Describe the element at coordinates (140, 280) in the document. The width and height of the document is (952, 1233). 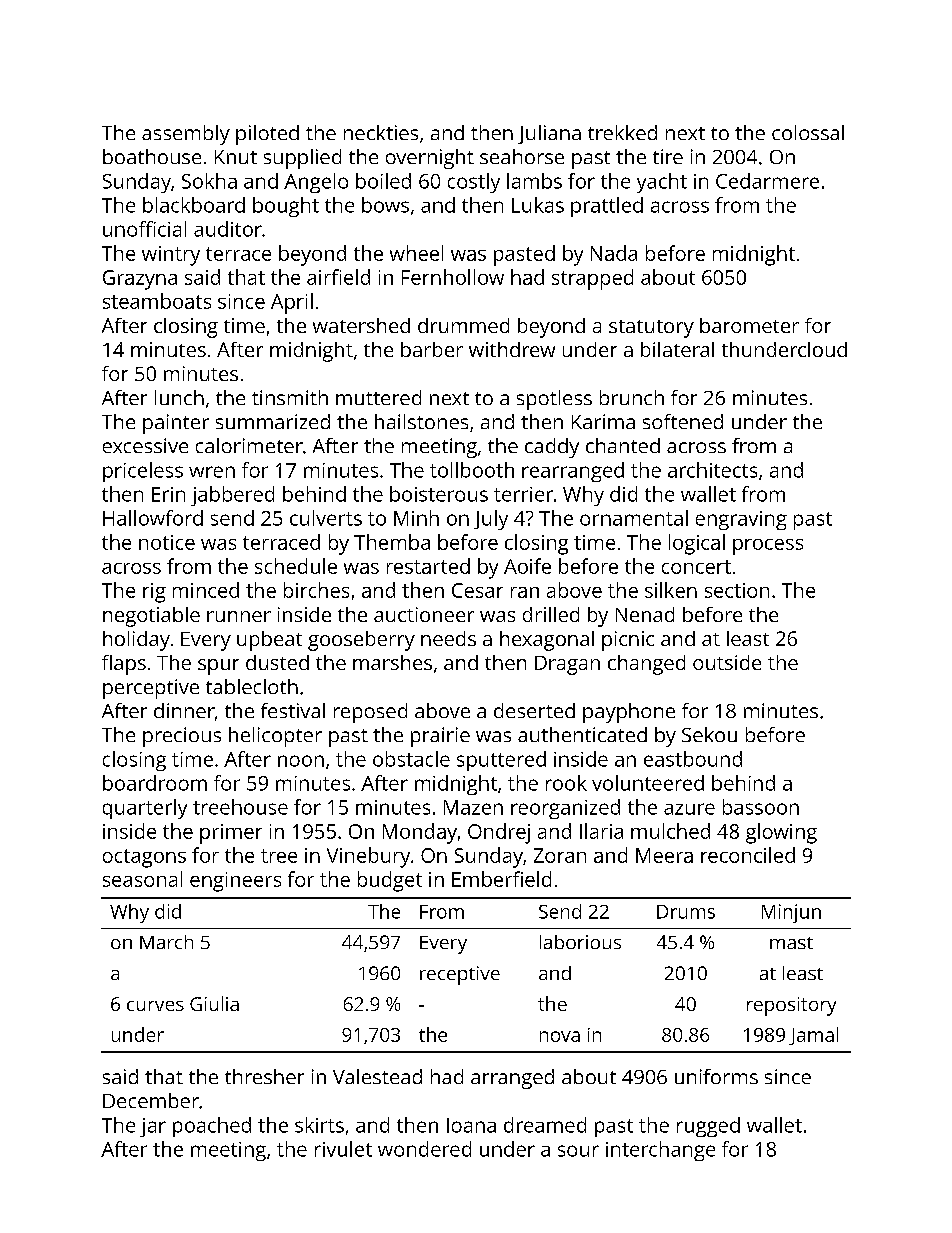
I see `Grazyna` at that location.
